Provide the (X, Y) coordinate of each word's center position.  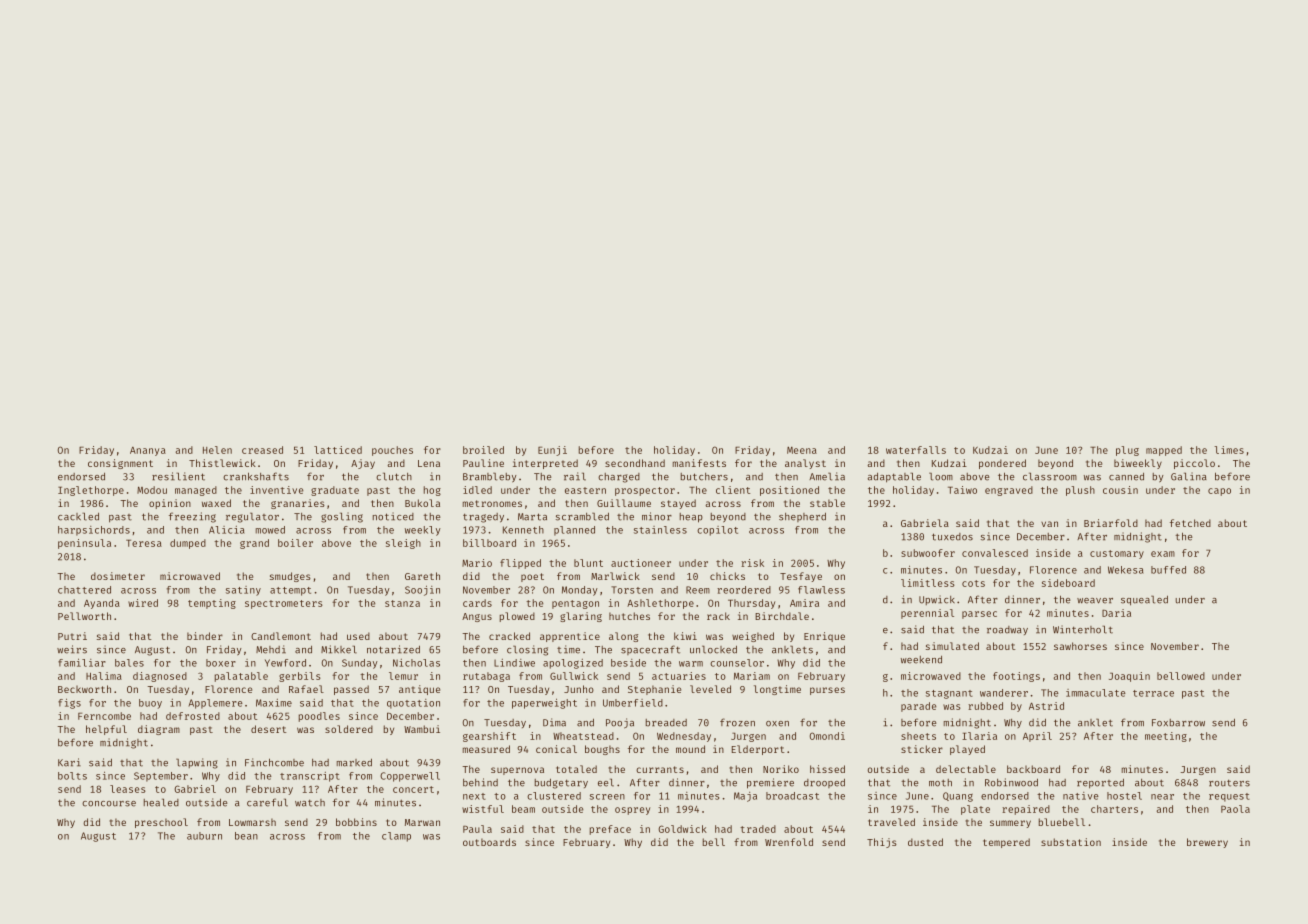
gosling (342, 517)
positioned (789, 491)
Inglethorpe (91, 491)
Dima (554, 722)
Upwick (937, 600)
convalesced (995, 553)
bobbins (356, 822)
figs (69, 704)
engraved (1009, 491)
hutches (629, 616)
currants (660, 769)
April (1037, 737)
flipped (520, 564)
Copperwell (410, 777)
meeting (1166, 737)
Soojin (422, 591)
